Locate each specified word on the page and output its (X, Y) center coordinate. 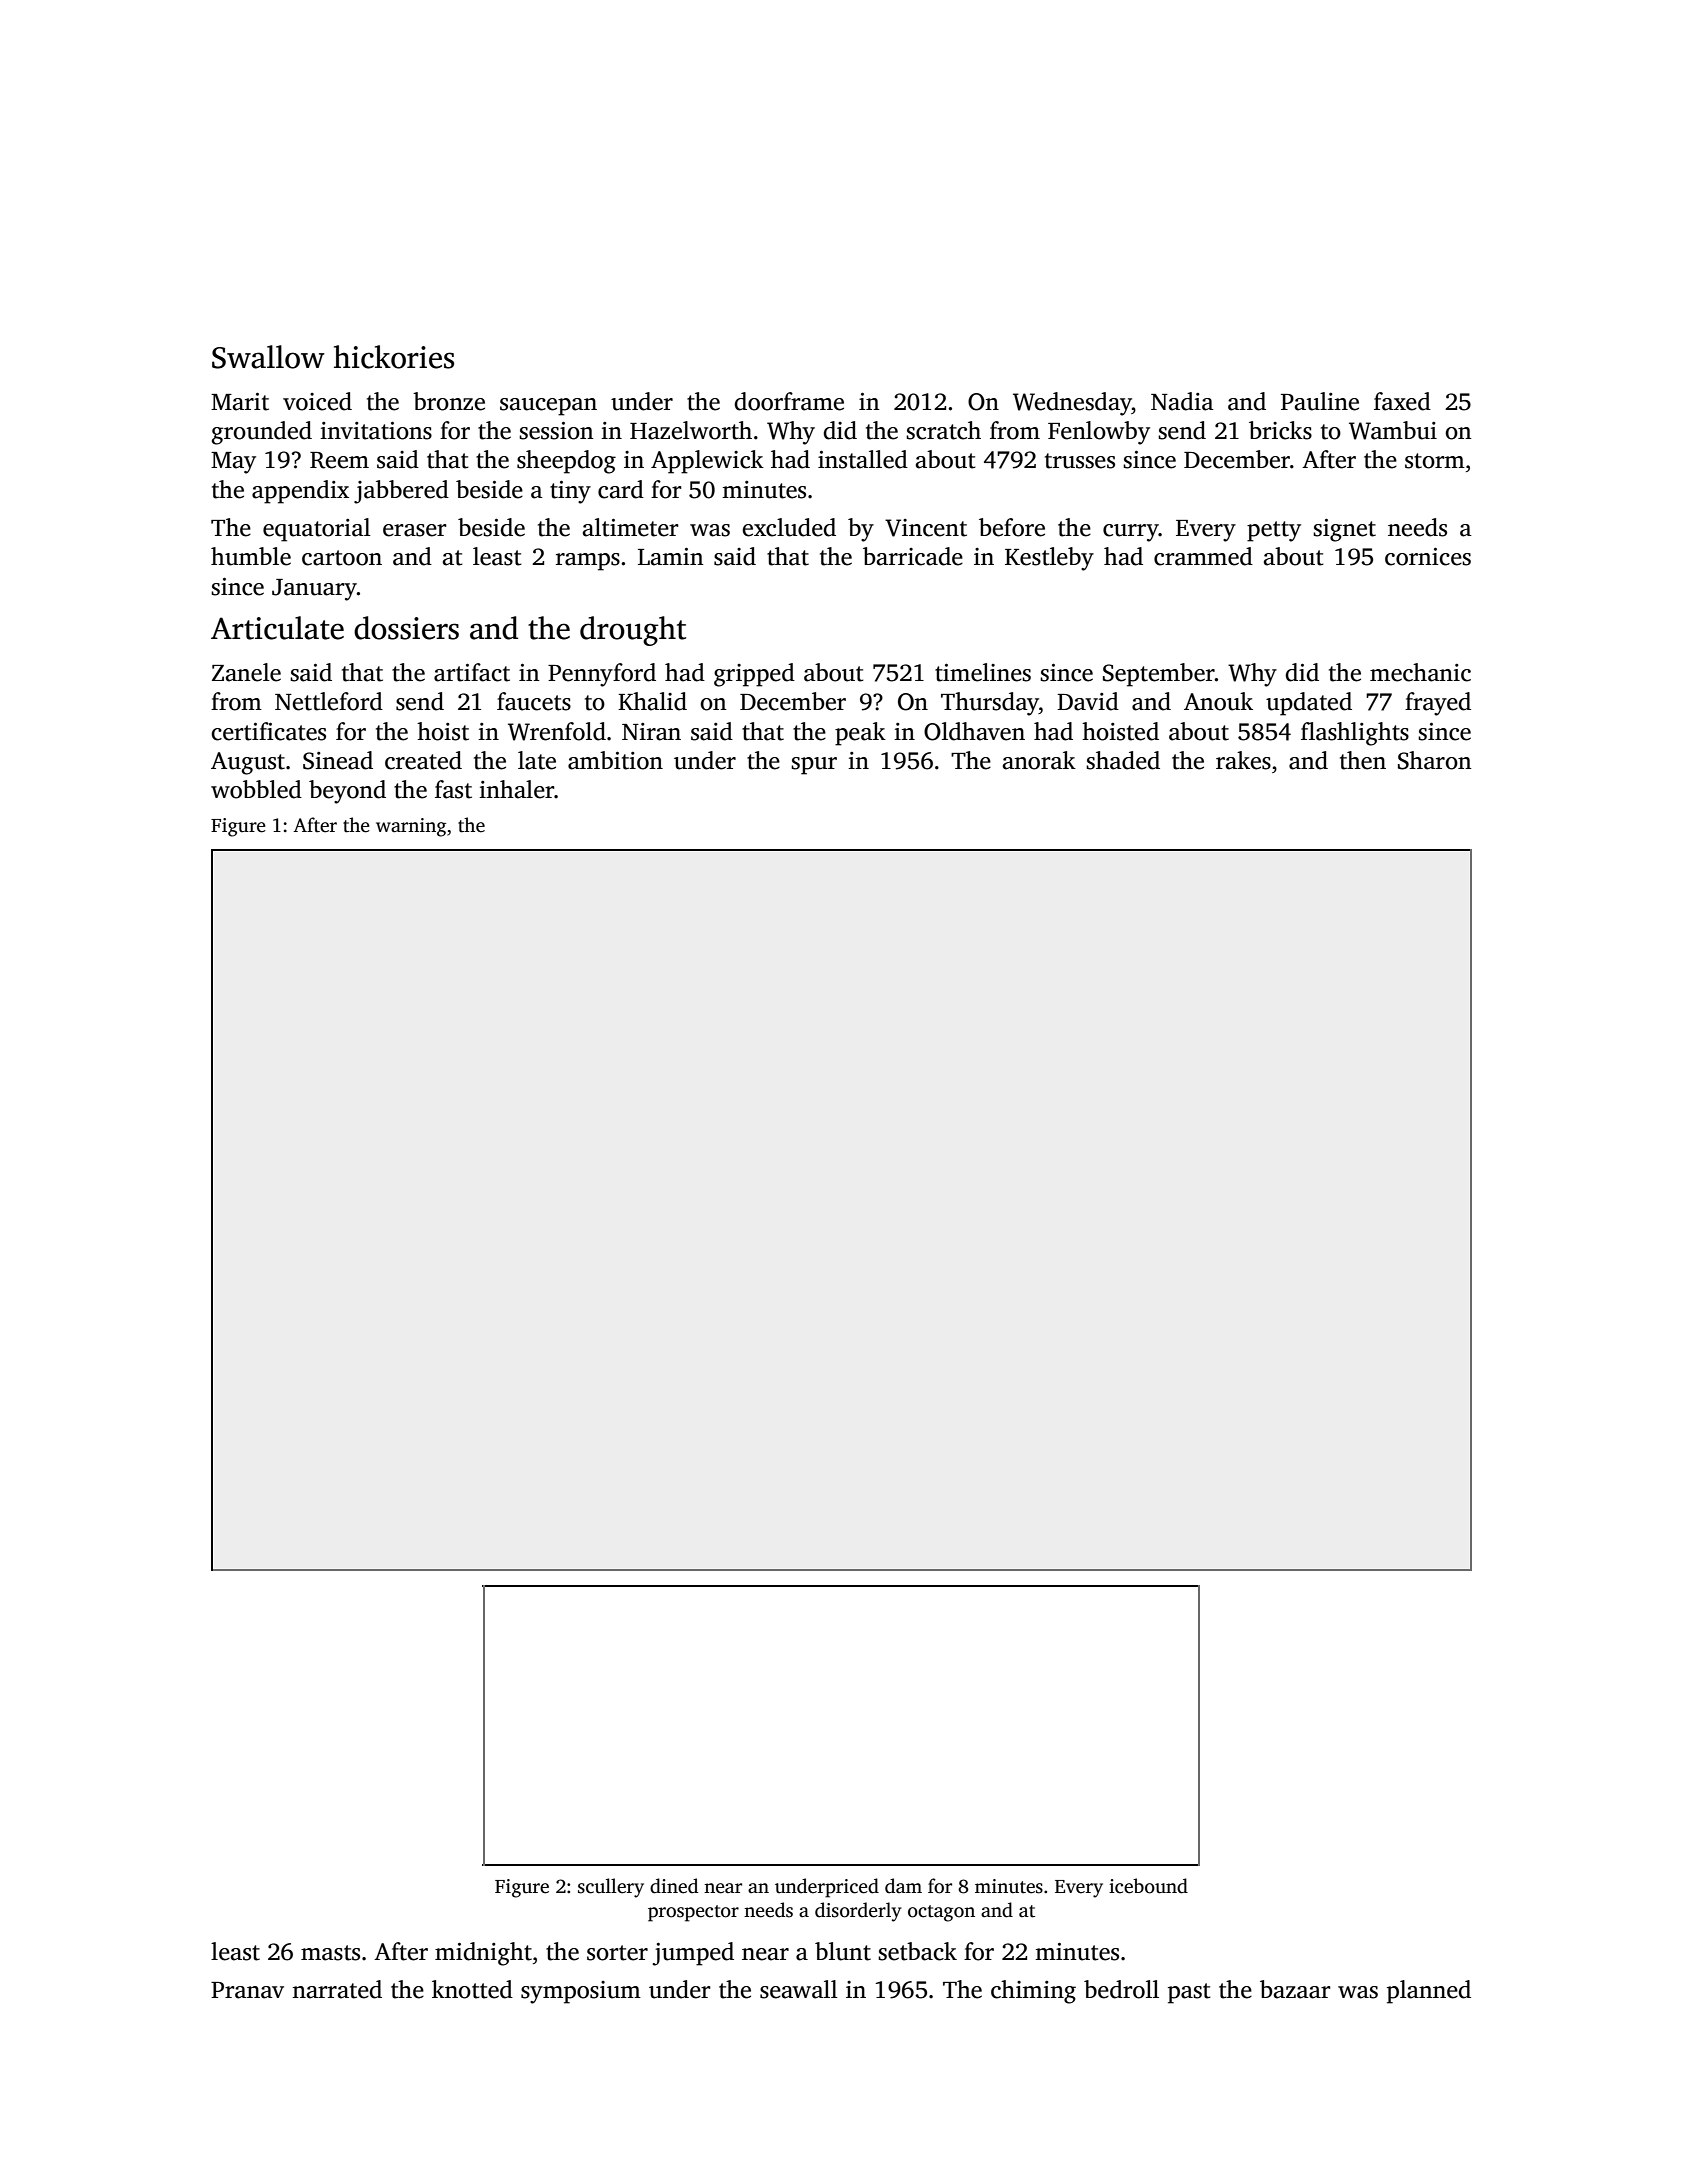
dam (903, 1886)
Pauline (1320, 401)
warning (411, 827)
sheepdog (566, 462)
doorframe (789, 401)
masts (330, 1953)
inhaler (517, 789)
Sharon (1435, 760)
